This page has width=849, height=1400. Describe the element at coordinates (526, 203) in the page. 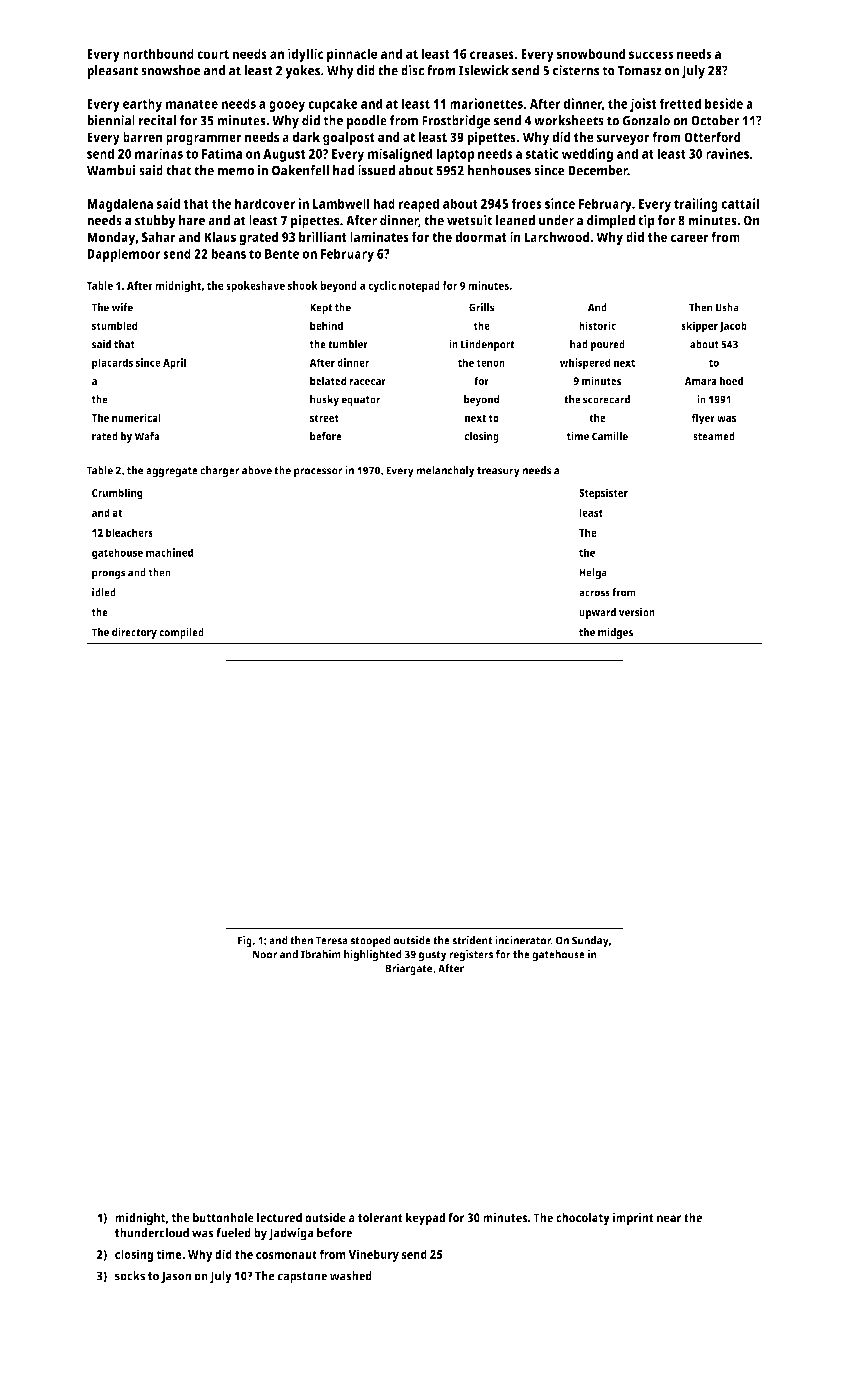

I see `froes` at that location.
